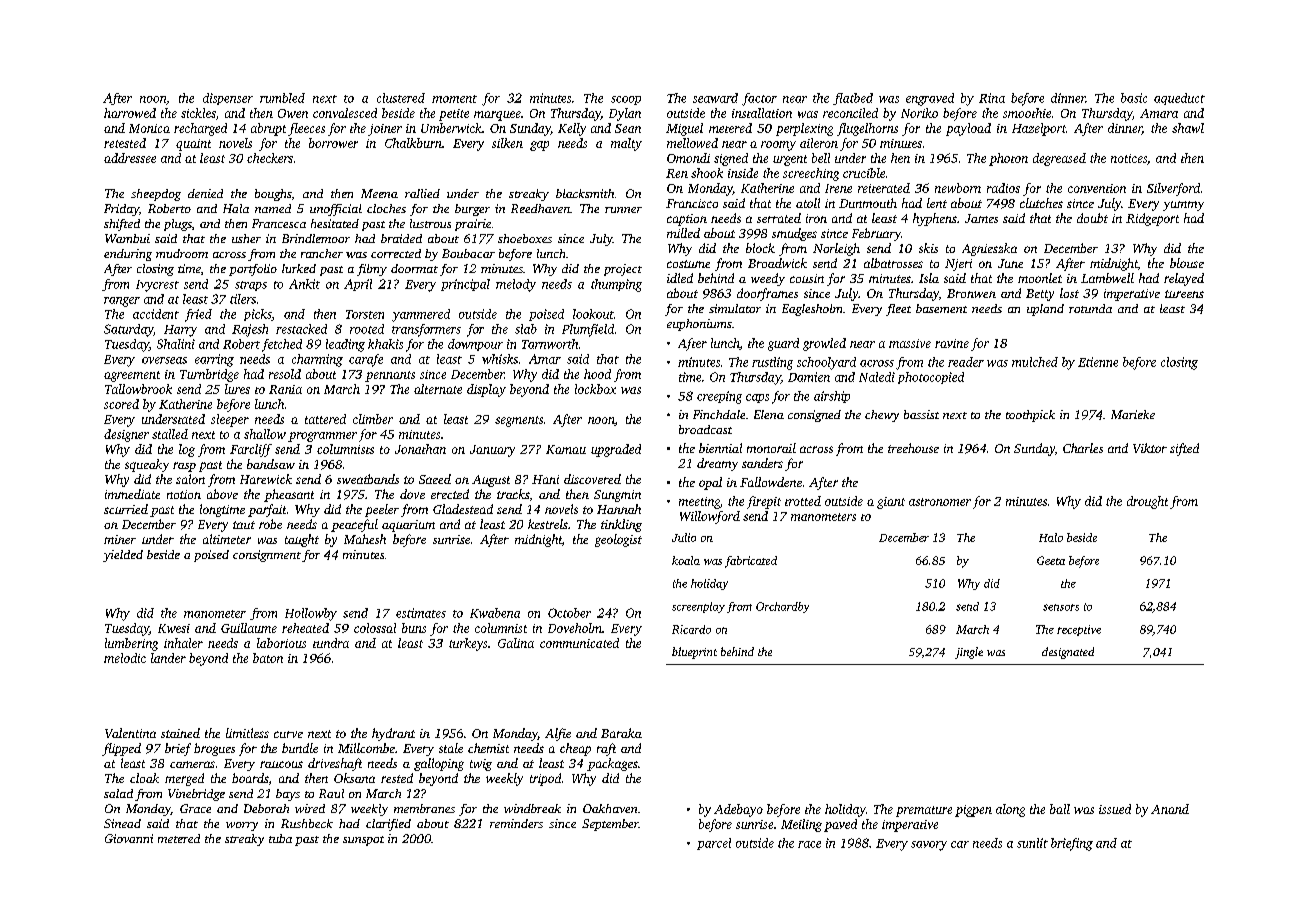  Describe the element at coordinates (368, 479) in the page. I see `sweatbands` at that location.
